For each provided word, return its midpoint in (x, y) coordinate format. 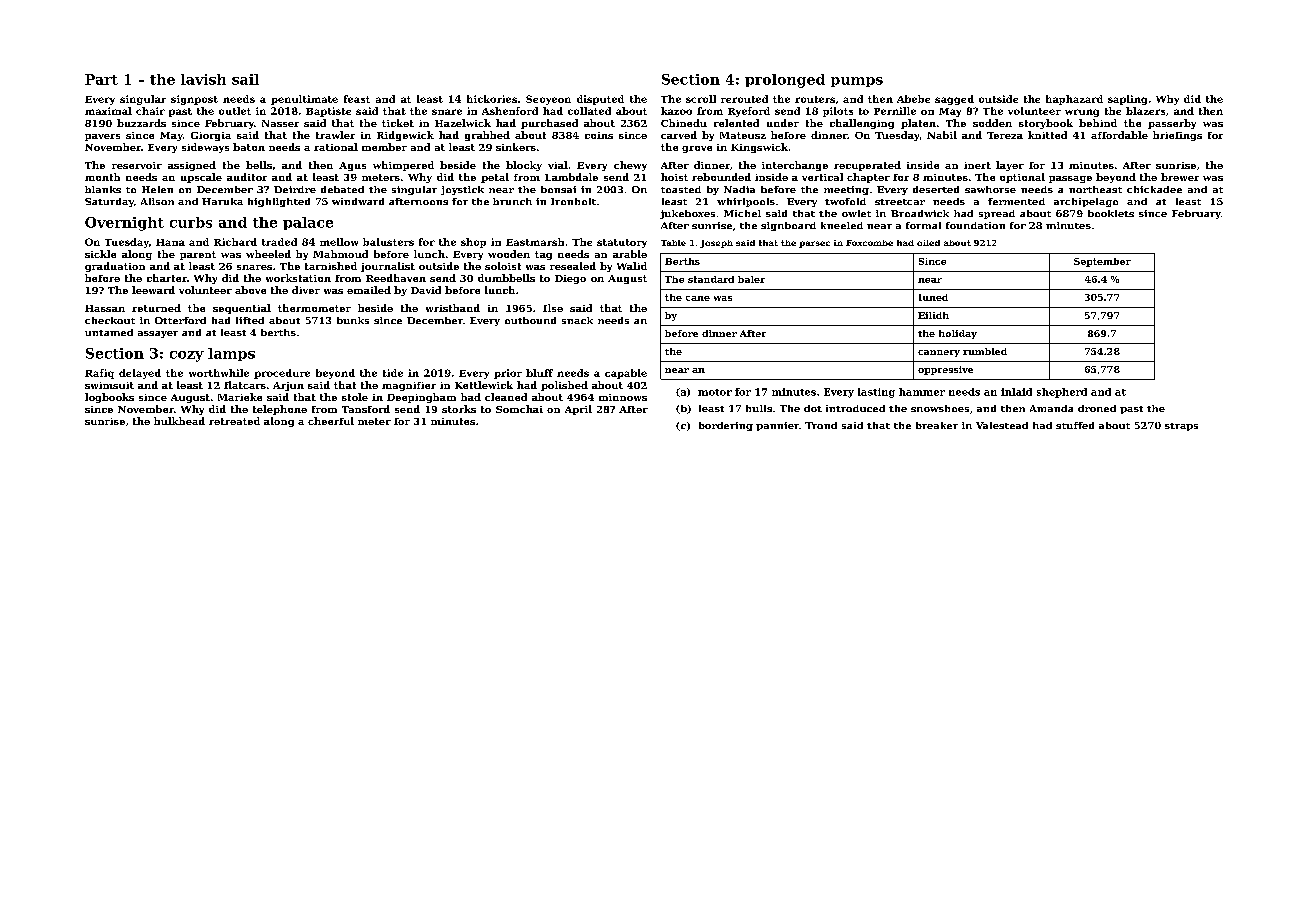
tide (393, 373)
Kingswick (759, 148)
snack (577, 320)
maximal (108, 111)
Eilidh (933, 315)
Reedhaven (396, 278)
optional (1022, 178)
